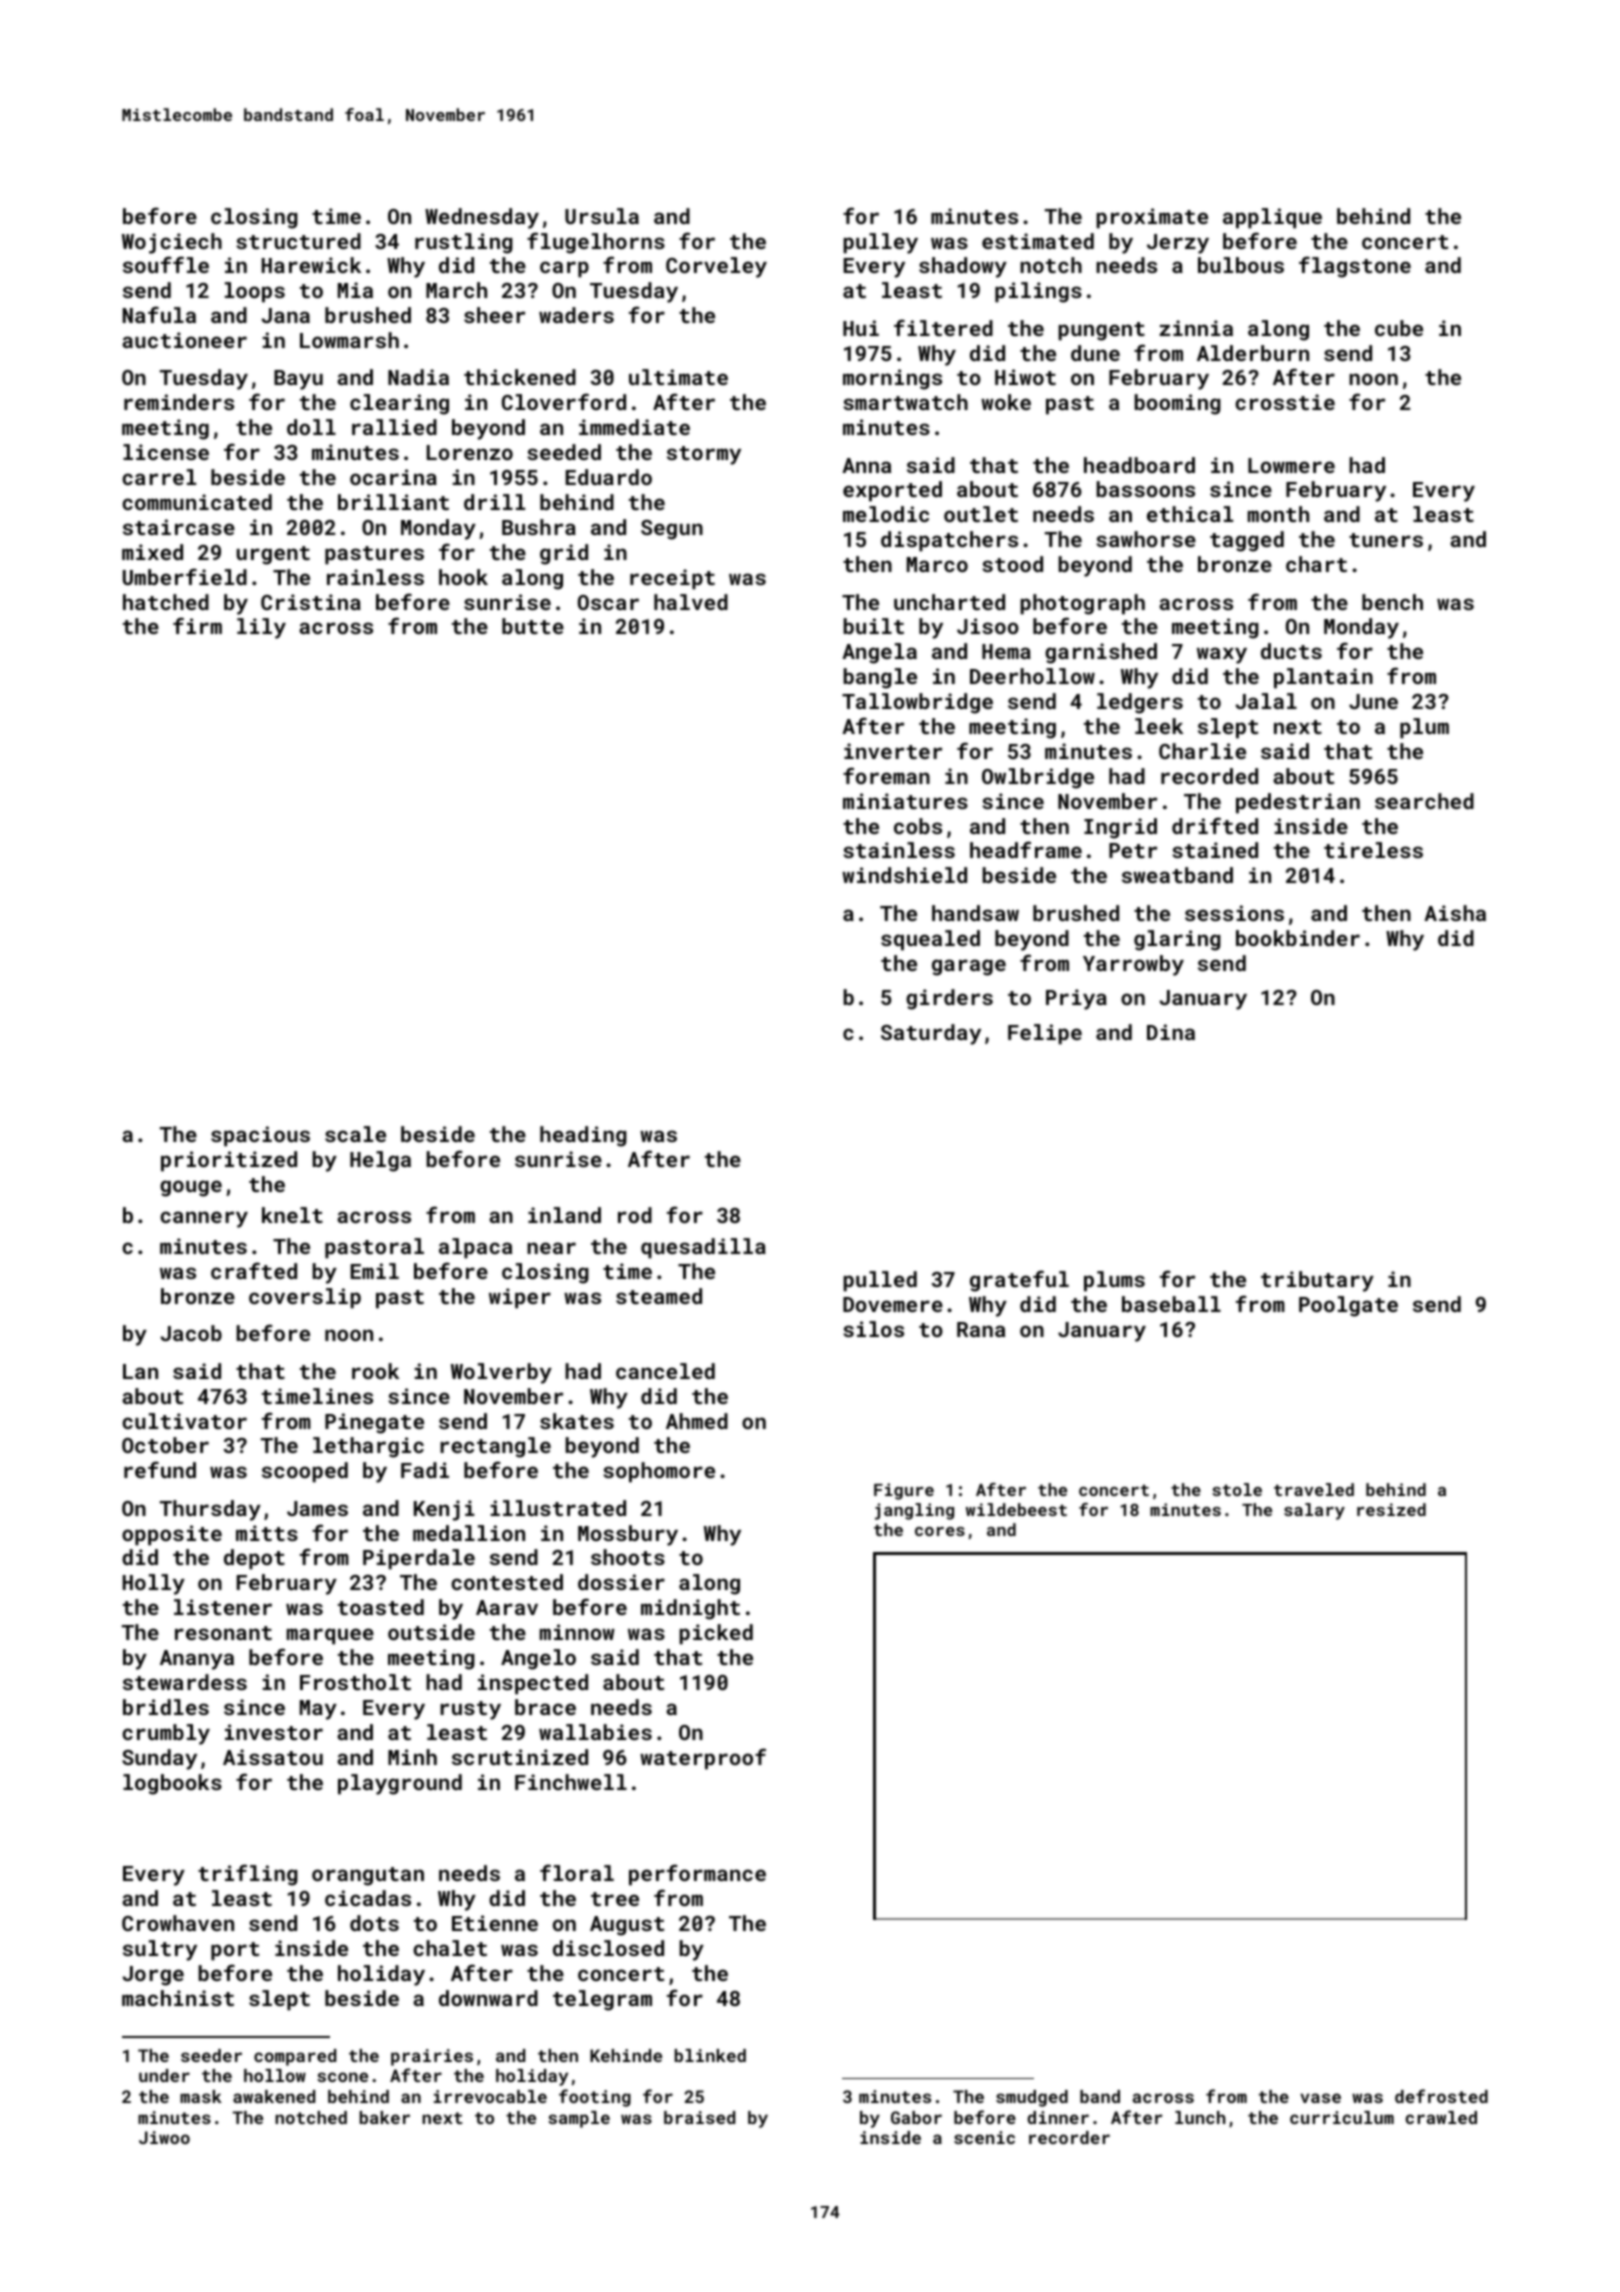 The height and width of the image is (2292, 1620). What do you see at coordinates (678, 377) in the image?
I see `ultimate` at bounding box center [678, 377].
